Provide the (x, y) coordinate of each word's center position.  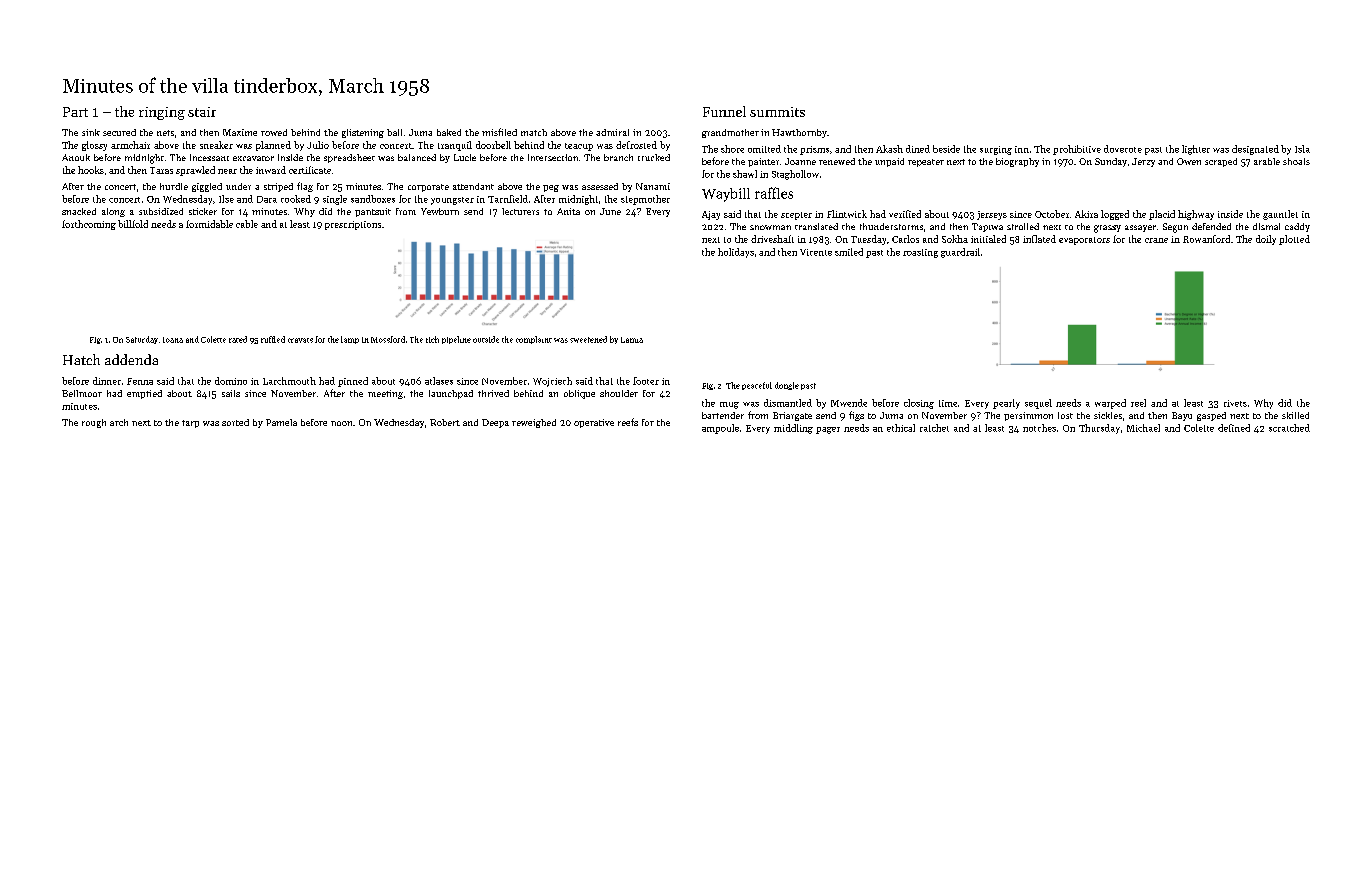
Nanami (653, 186)
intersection (553, 157)
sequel (1038, 404)
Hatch (81, 359)
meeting (385, 394)
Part (75, 112)
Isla (1302, 149)
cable (247, 224)
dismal (1266, 226)
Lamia (632, 340)
